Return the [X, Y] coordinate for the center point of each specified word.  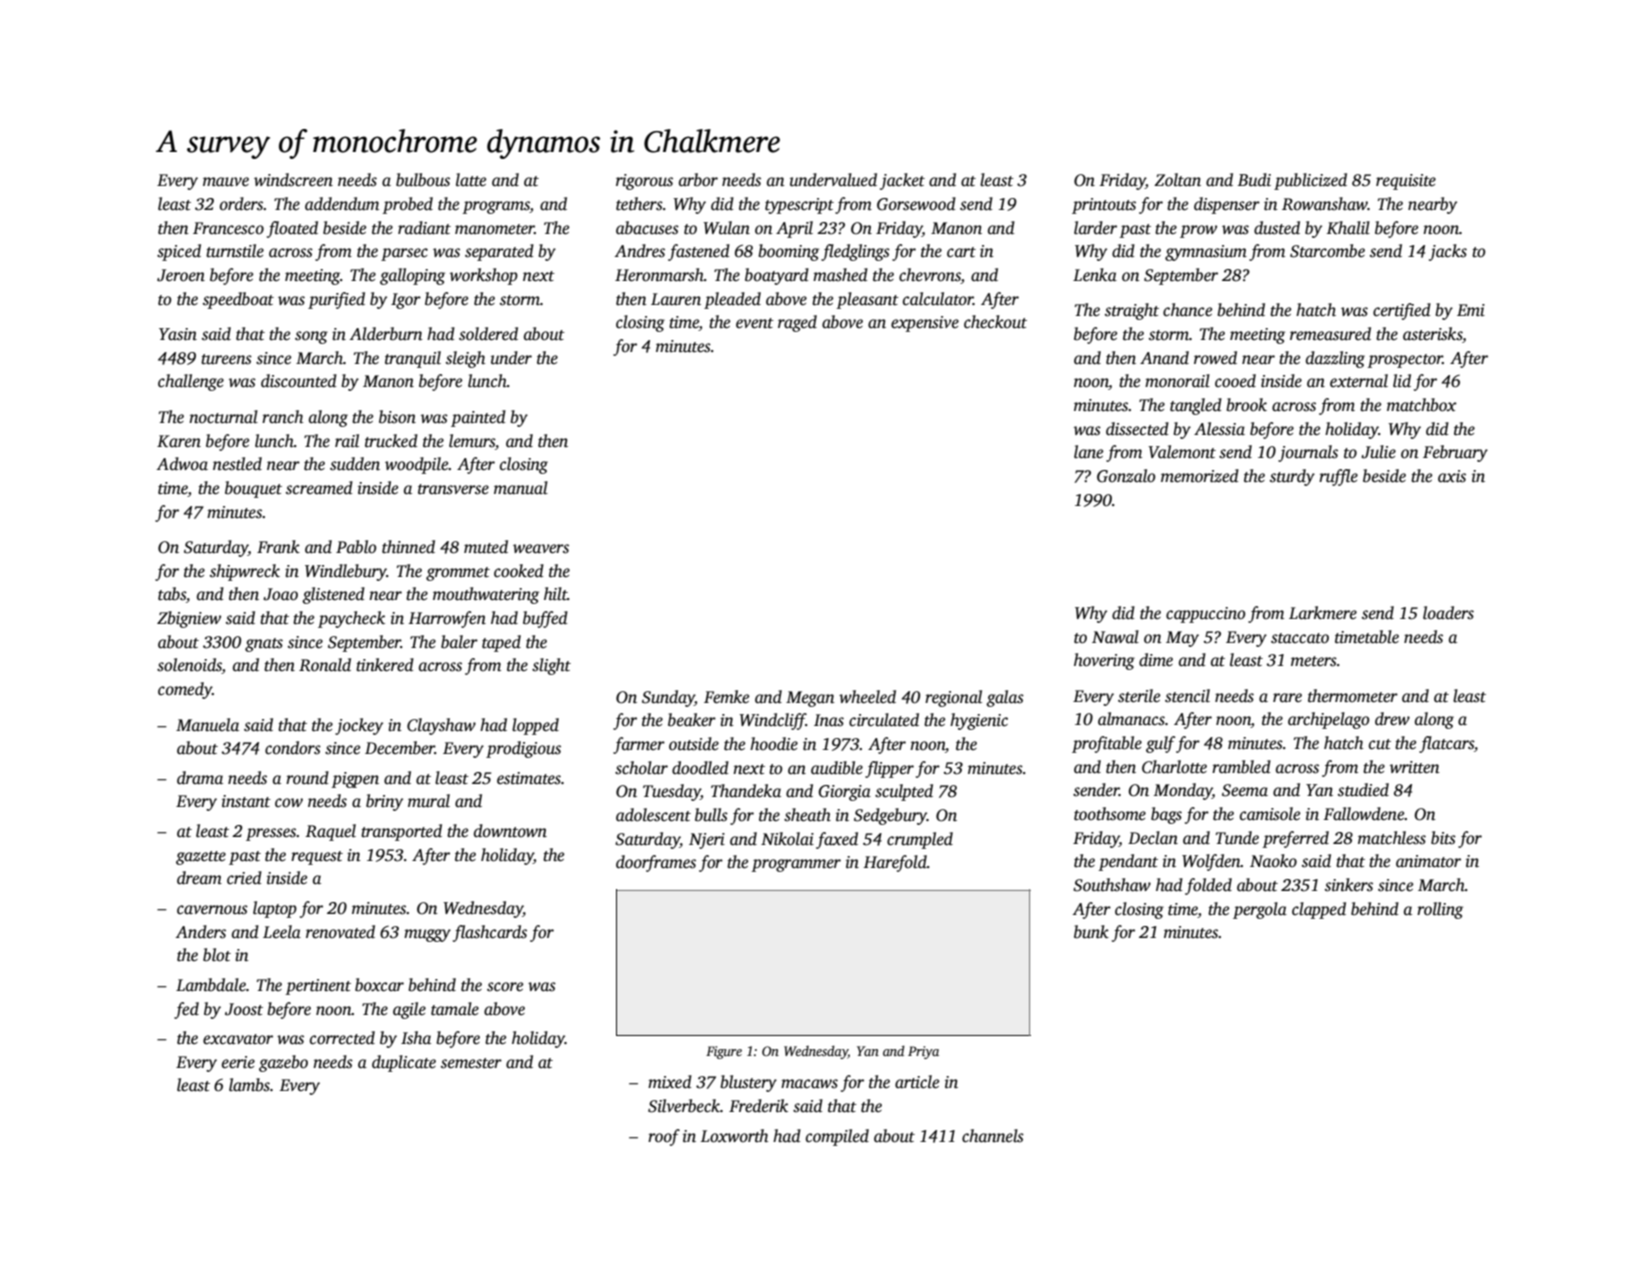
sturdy [1292, 477]
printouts [1104, 206]
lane [1088, 452]
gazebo [283, 1063]
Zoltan [1177, 180]
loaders [1448, 613]
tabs [172, 594]
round [307, 778]
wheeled [867, 697]
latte [471, 180]
